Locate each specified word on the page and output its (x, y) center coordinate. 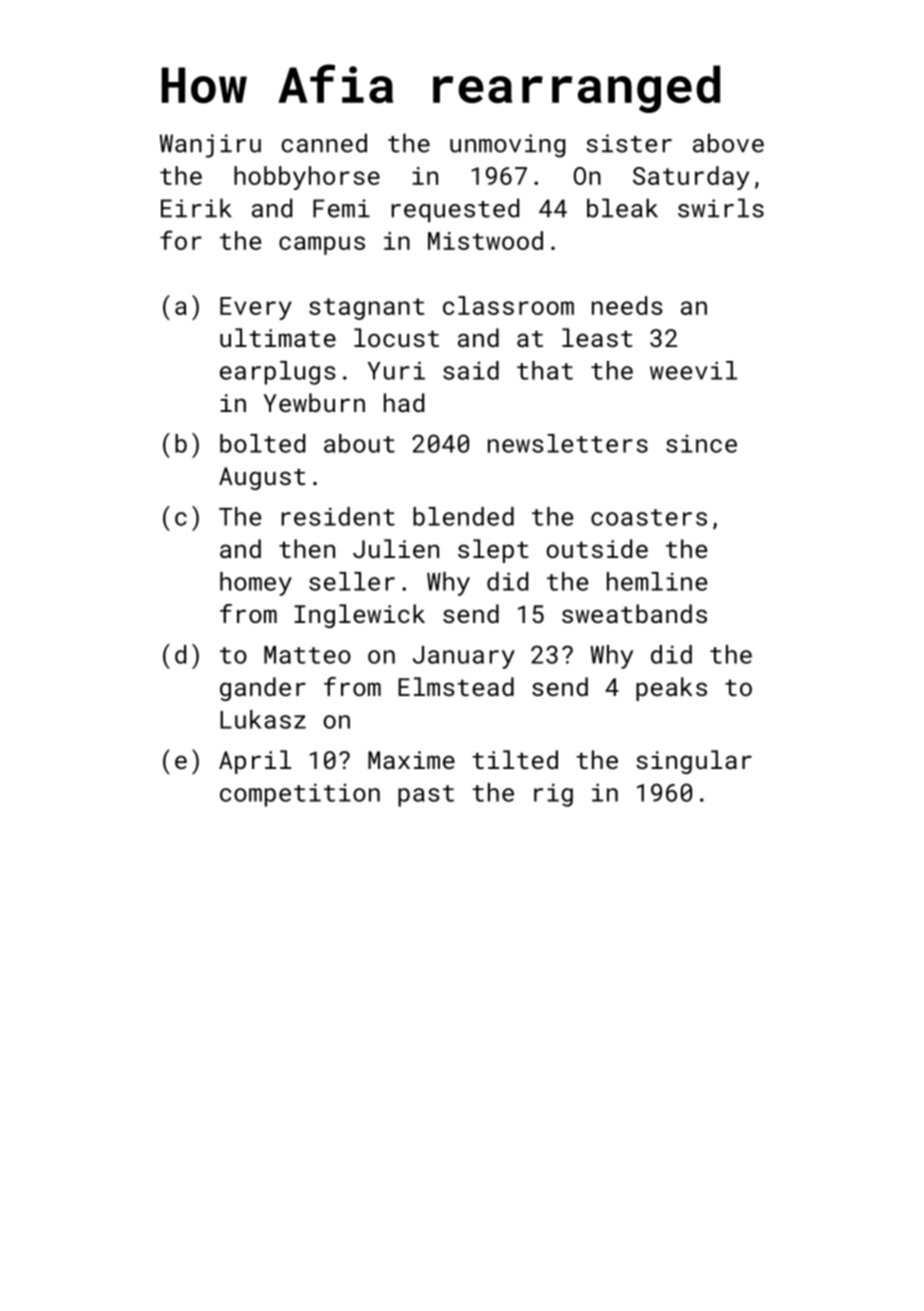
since (701, 444)
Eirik (196, 207)
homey (256, 584)
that (545, 370)
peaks (671, 689)
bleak (622, 208)
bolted (262, 443)
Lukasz (263, 719)
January (464, 657)
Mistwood (485, 240)
